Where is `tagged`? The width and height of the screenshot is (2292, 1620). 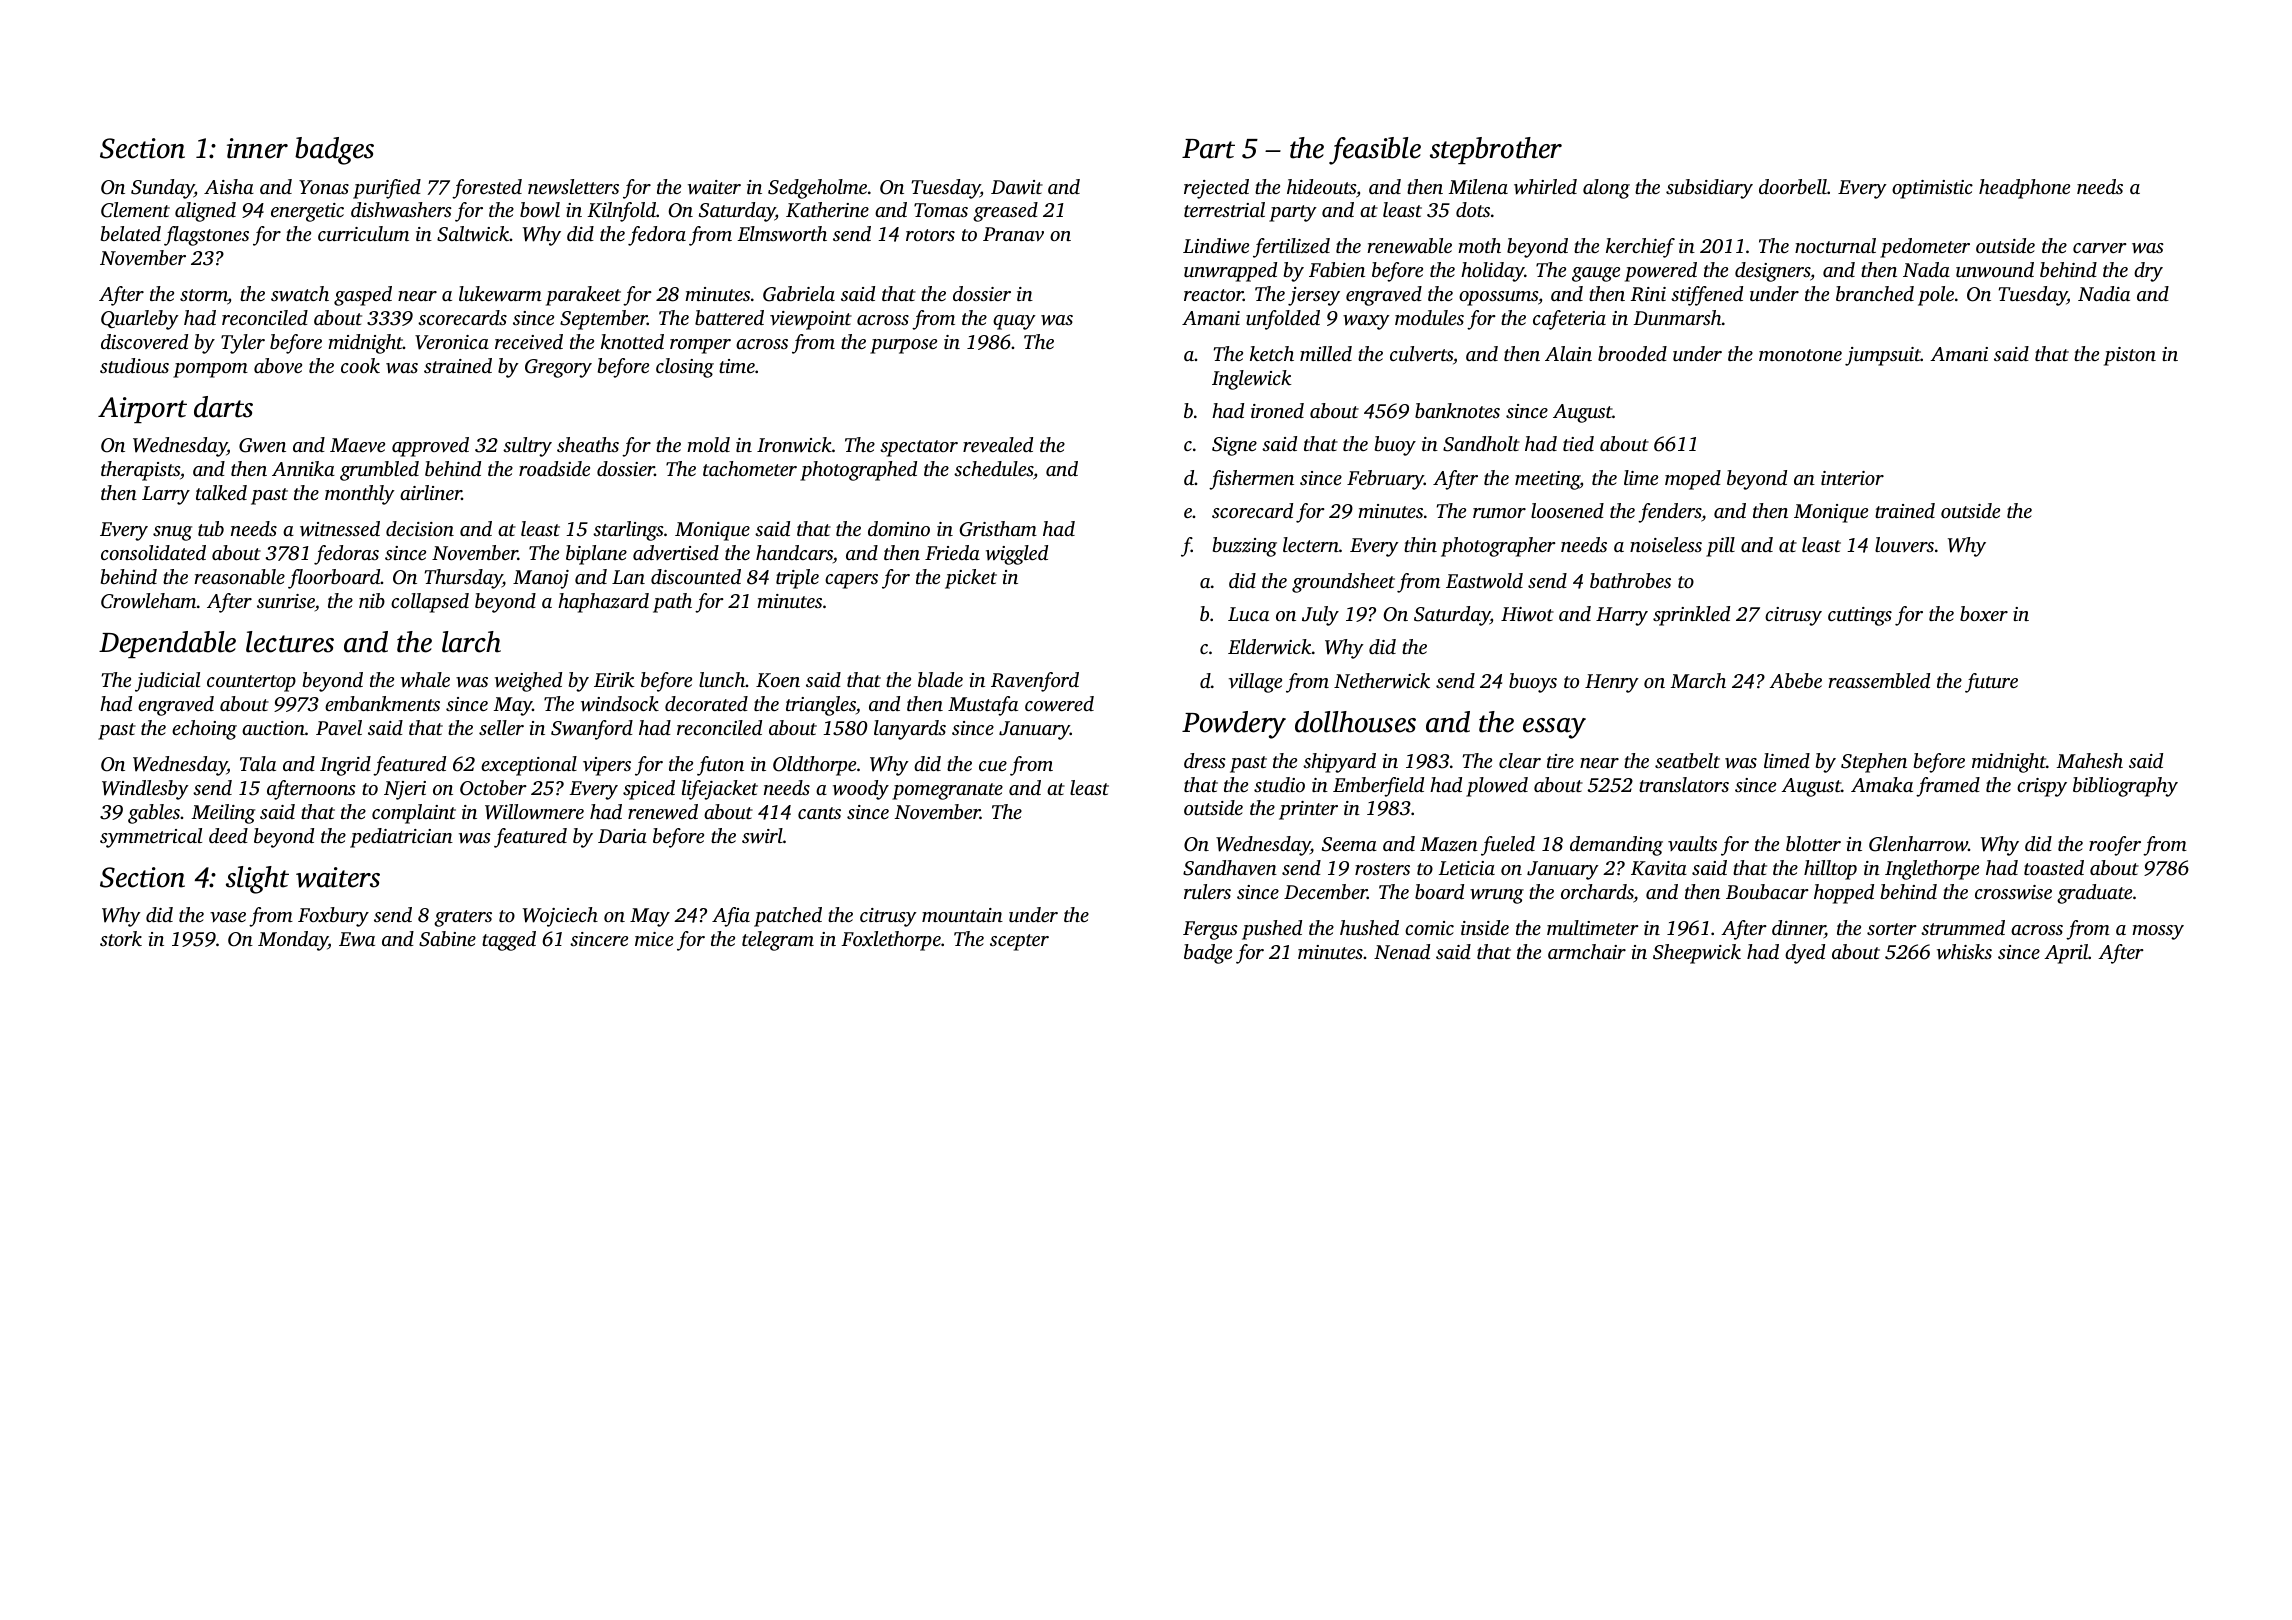 tagged is located at coordinates (509, 941).
